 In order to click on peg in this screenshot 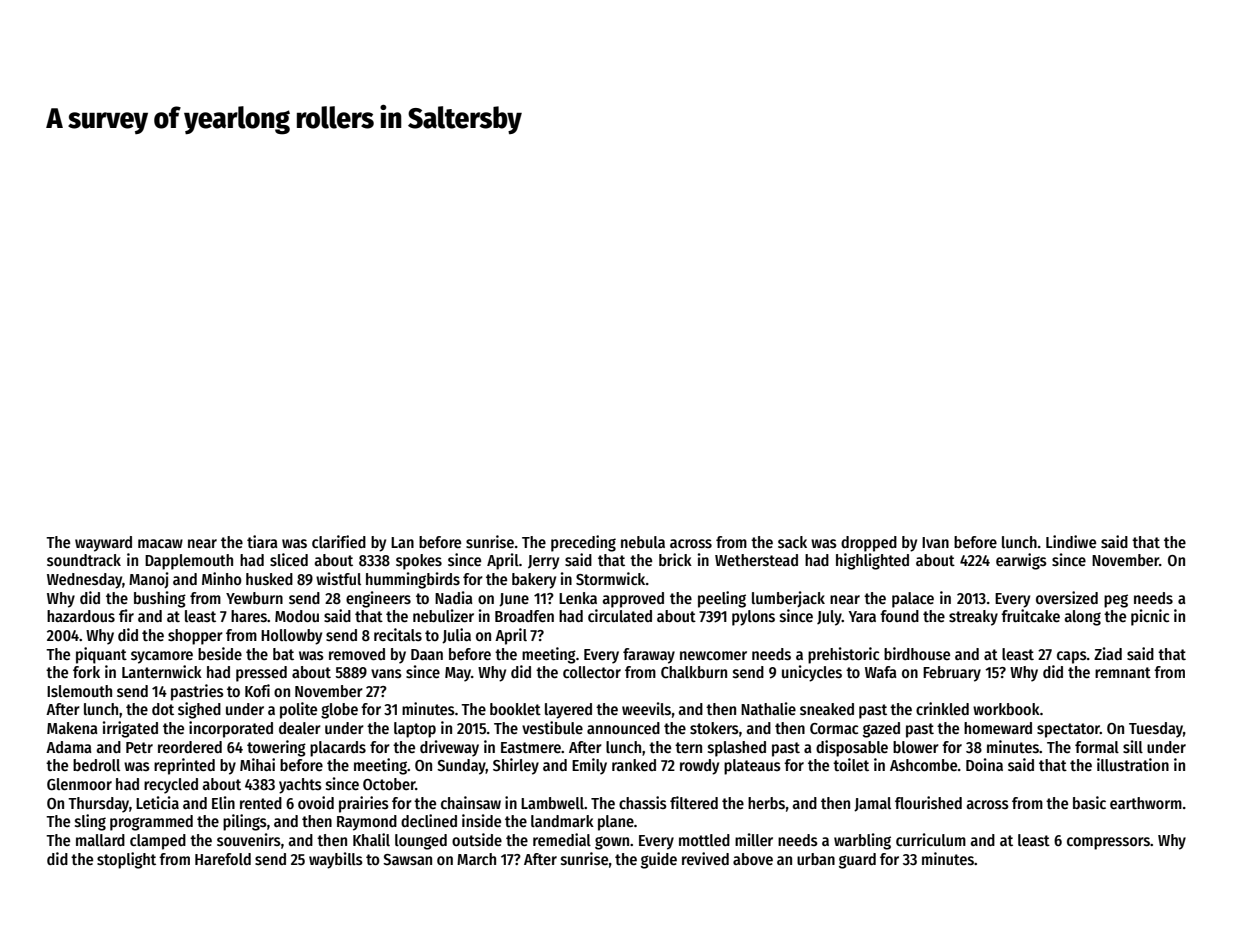, I will do `click(1116, 601)`.
